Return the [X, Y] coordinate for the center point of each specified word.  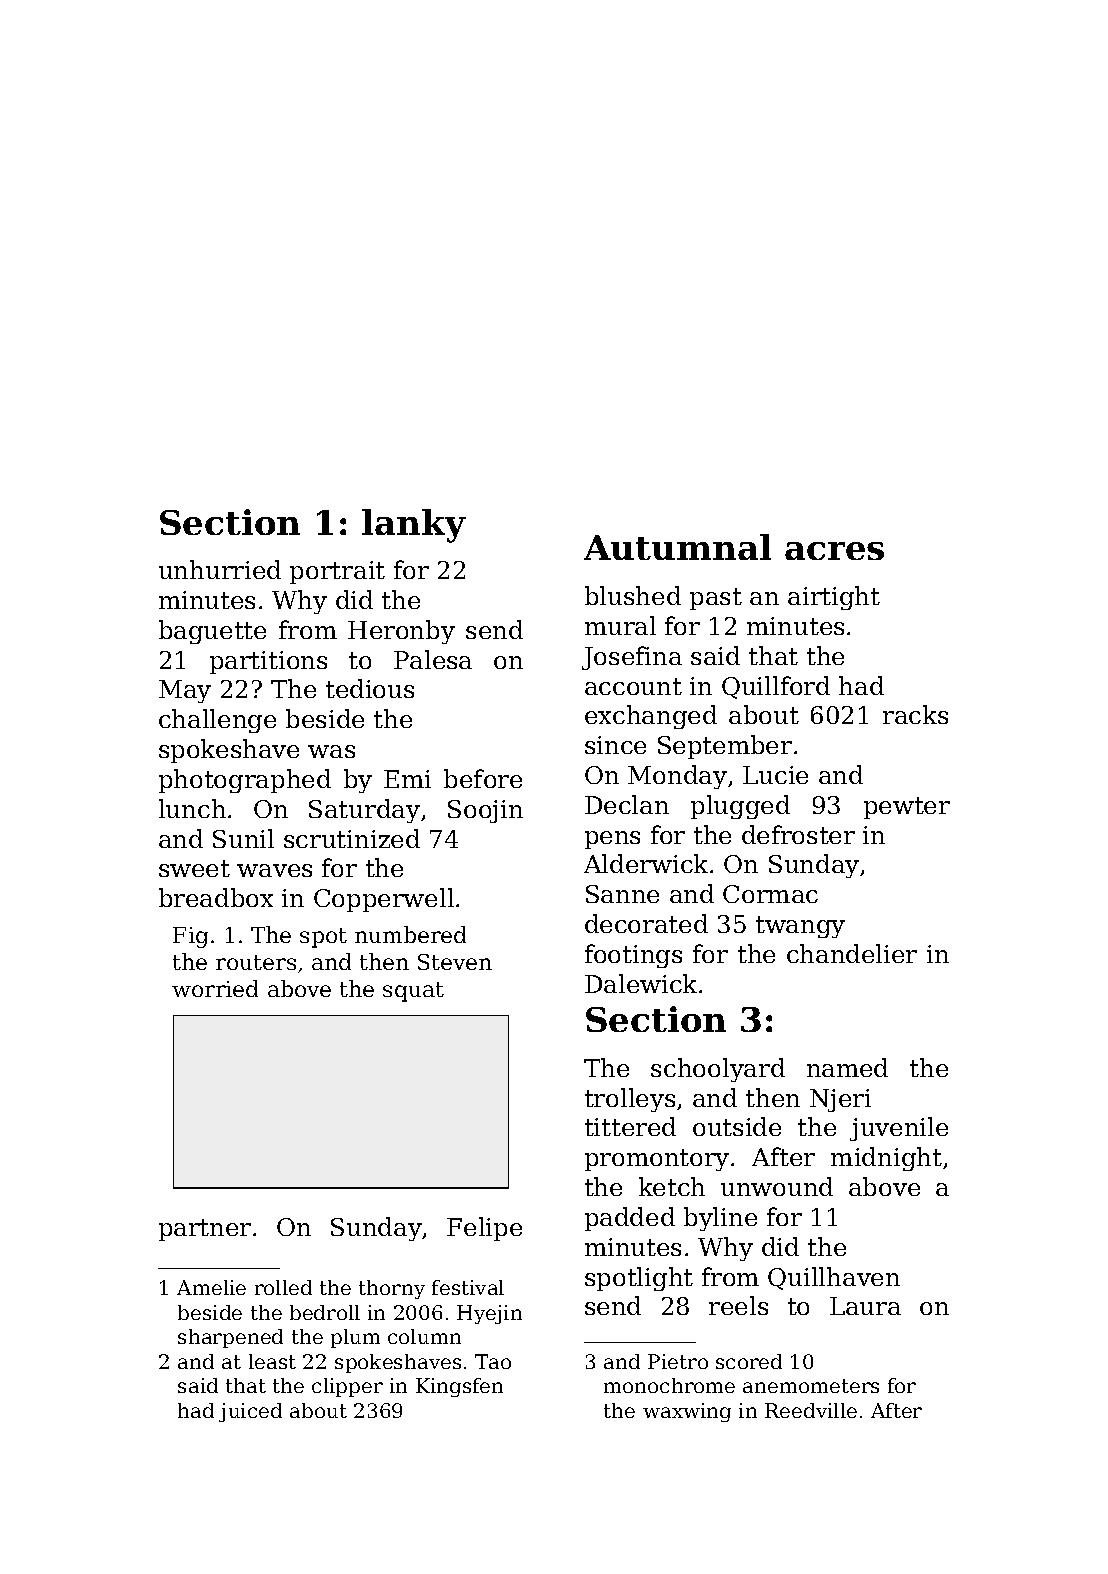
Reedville [811, 1410]
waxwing [687, 1412]
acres [834, 551]
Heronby [401, 632]
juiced [250, 1412]
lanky [414, 526]
